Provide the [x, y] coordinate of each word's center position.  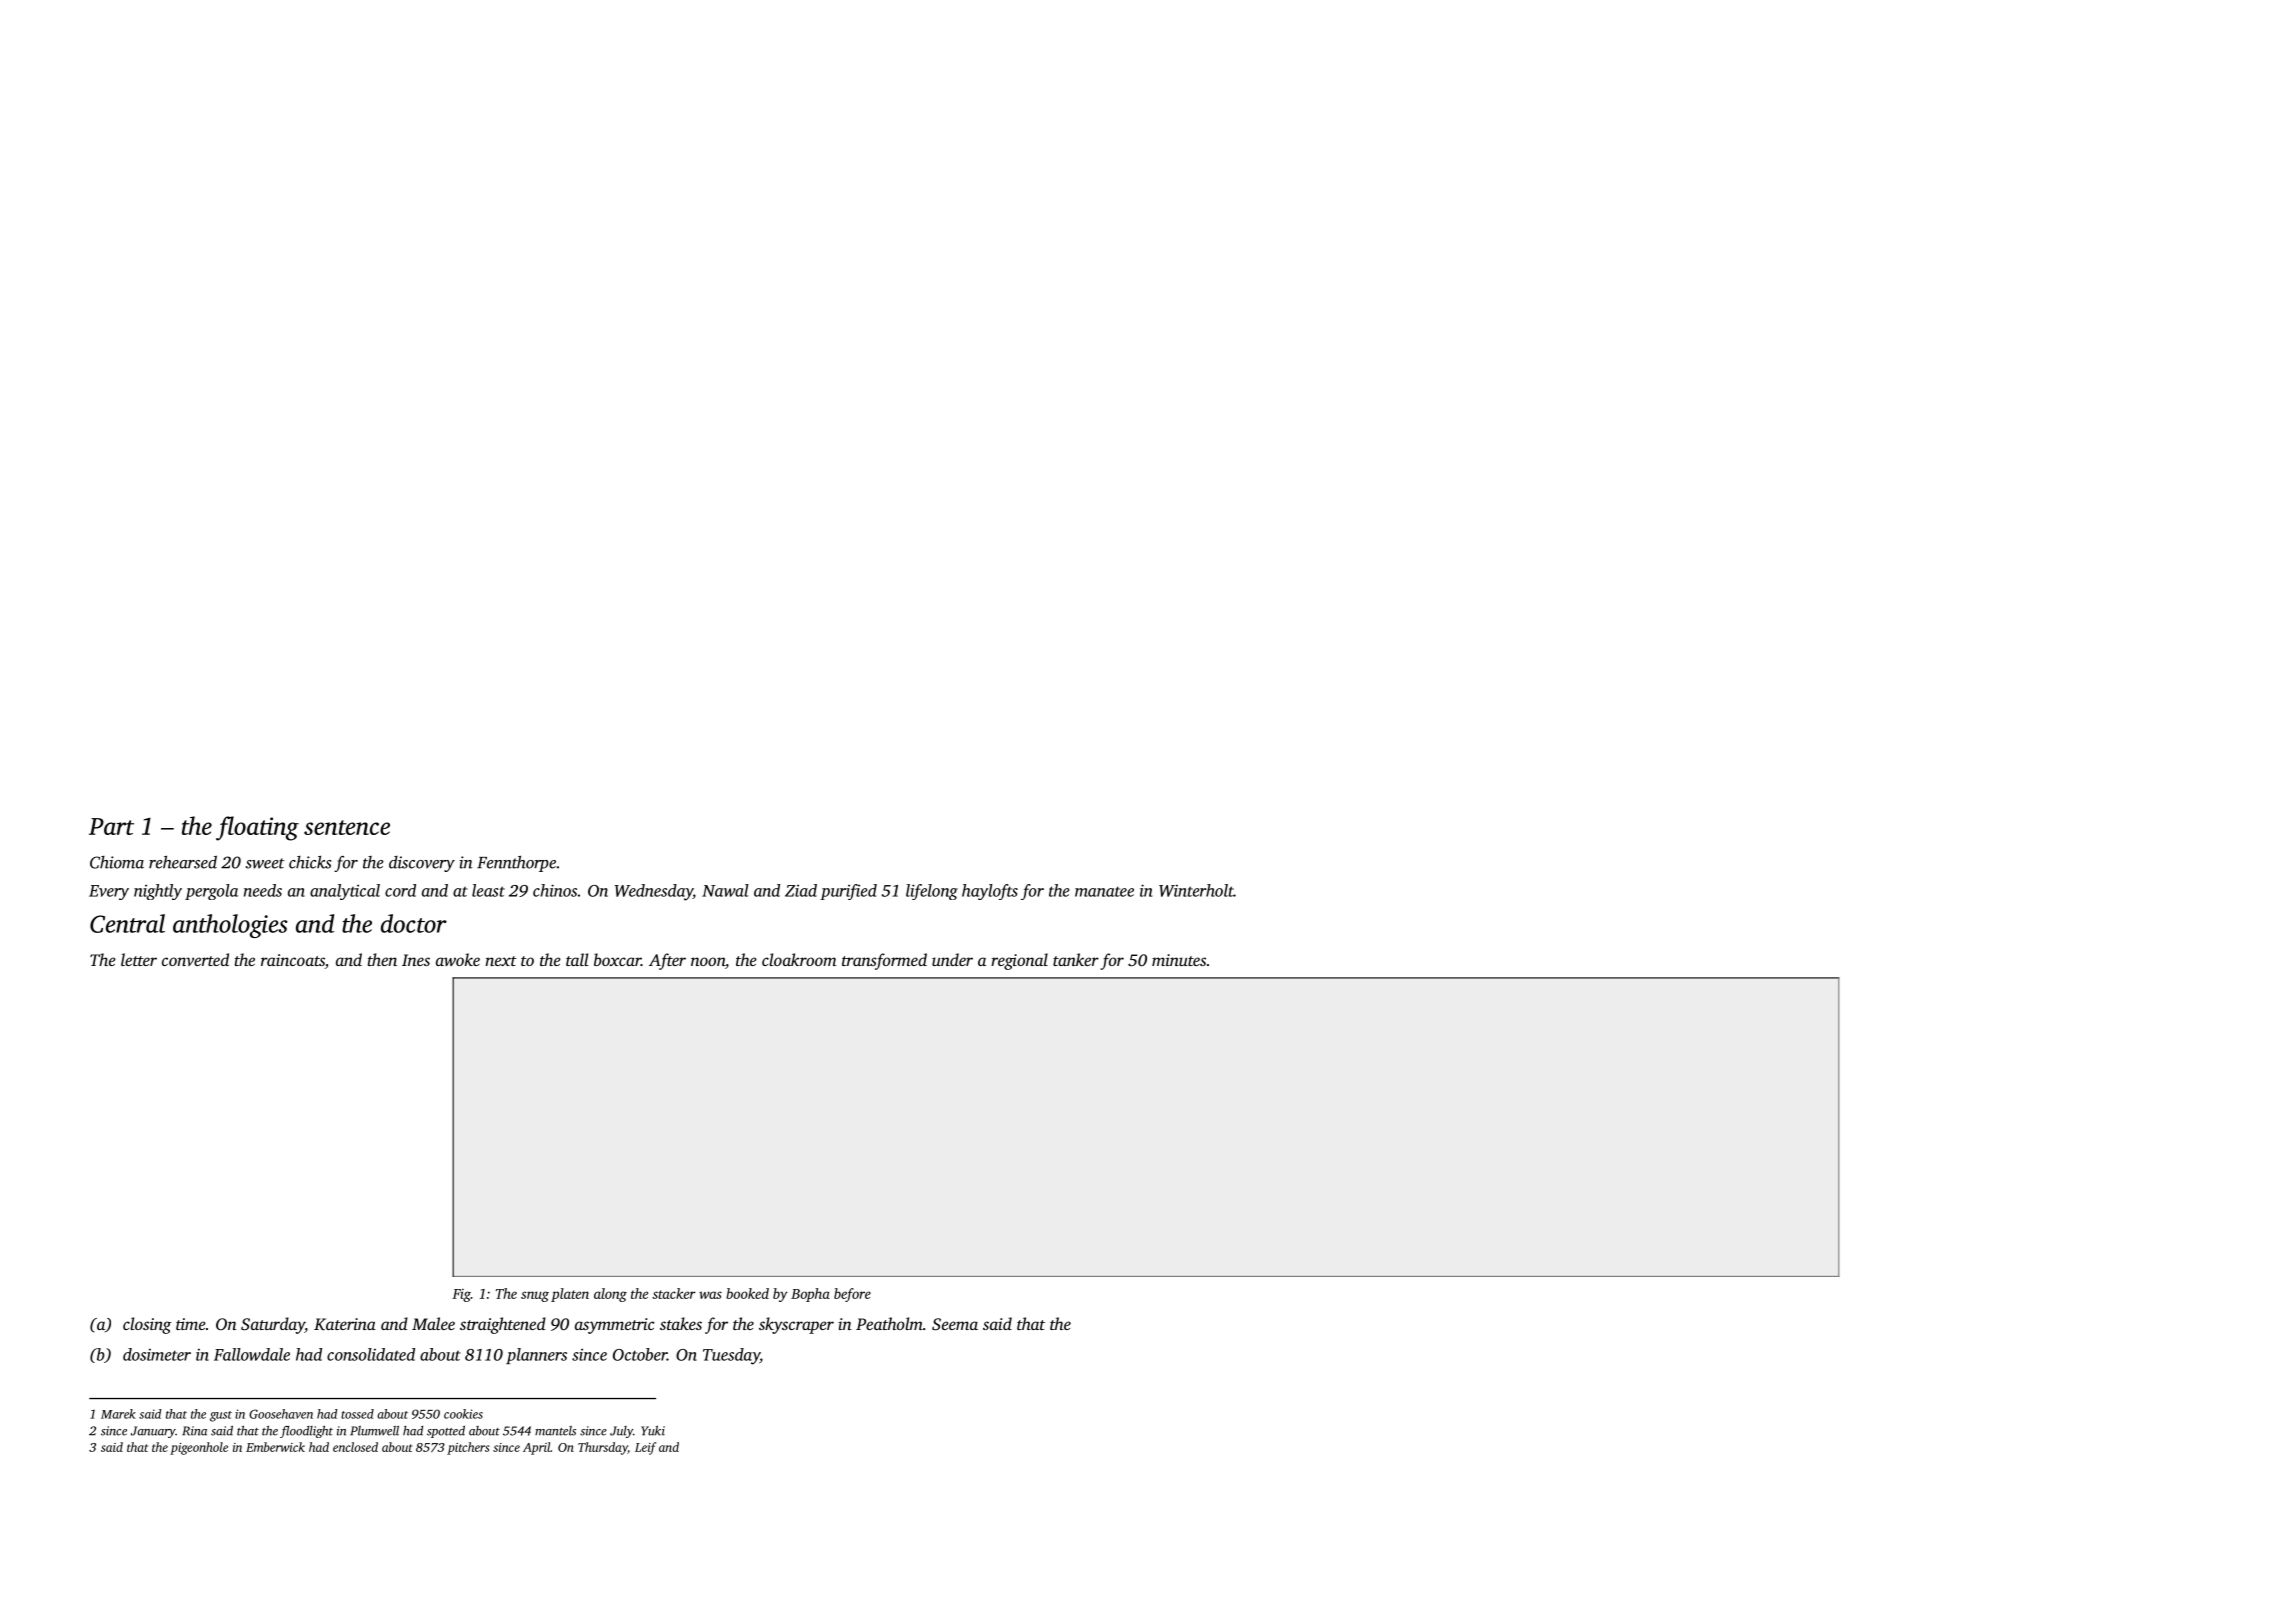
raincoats [293, 960]
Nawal [725, 890]
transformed [884, 961]
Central [127, 923]
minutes [1179, 960]
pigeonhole [199, 1448]
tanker [1076, 959]
